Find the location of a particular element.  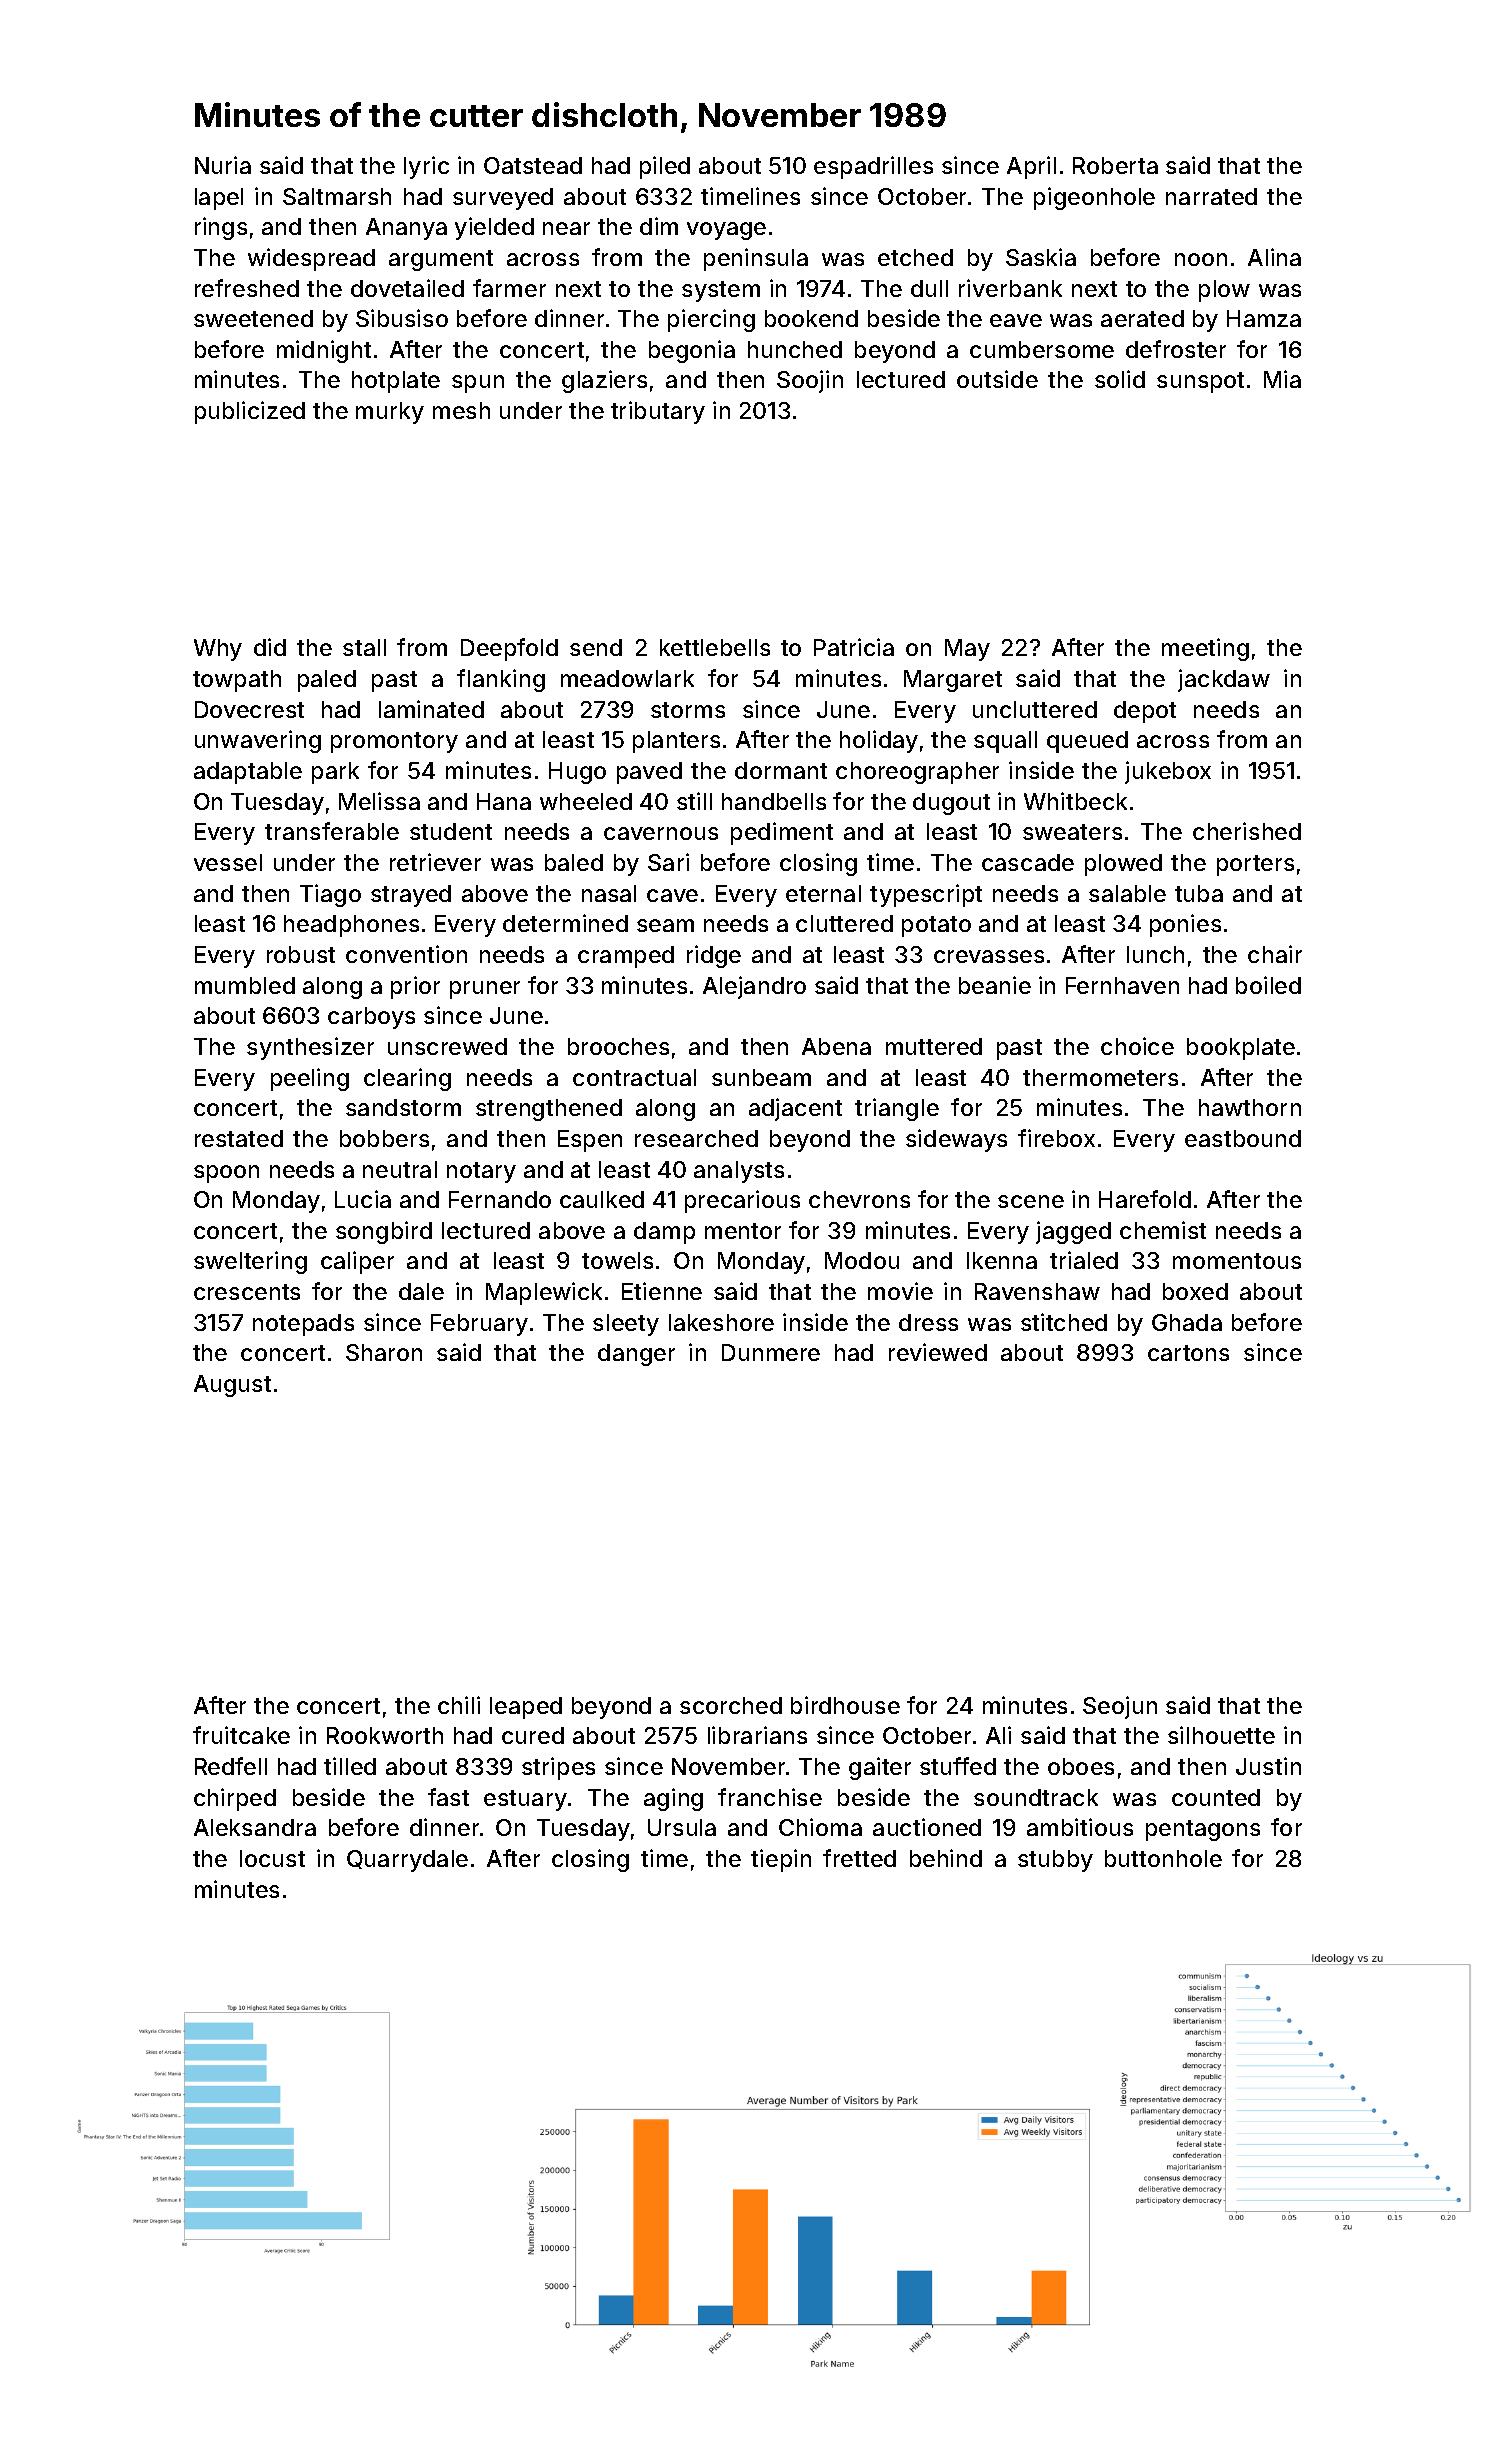

caliper is located at coordinates (357, 1262).
